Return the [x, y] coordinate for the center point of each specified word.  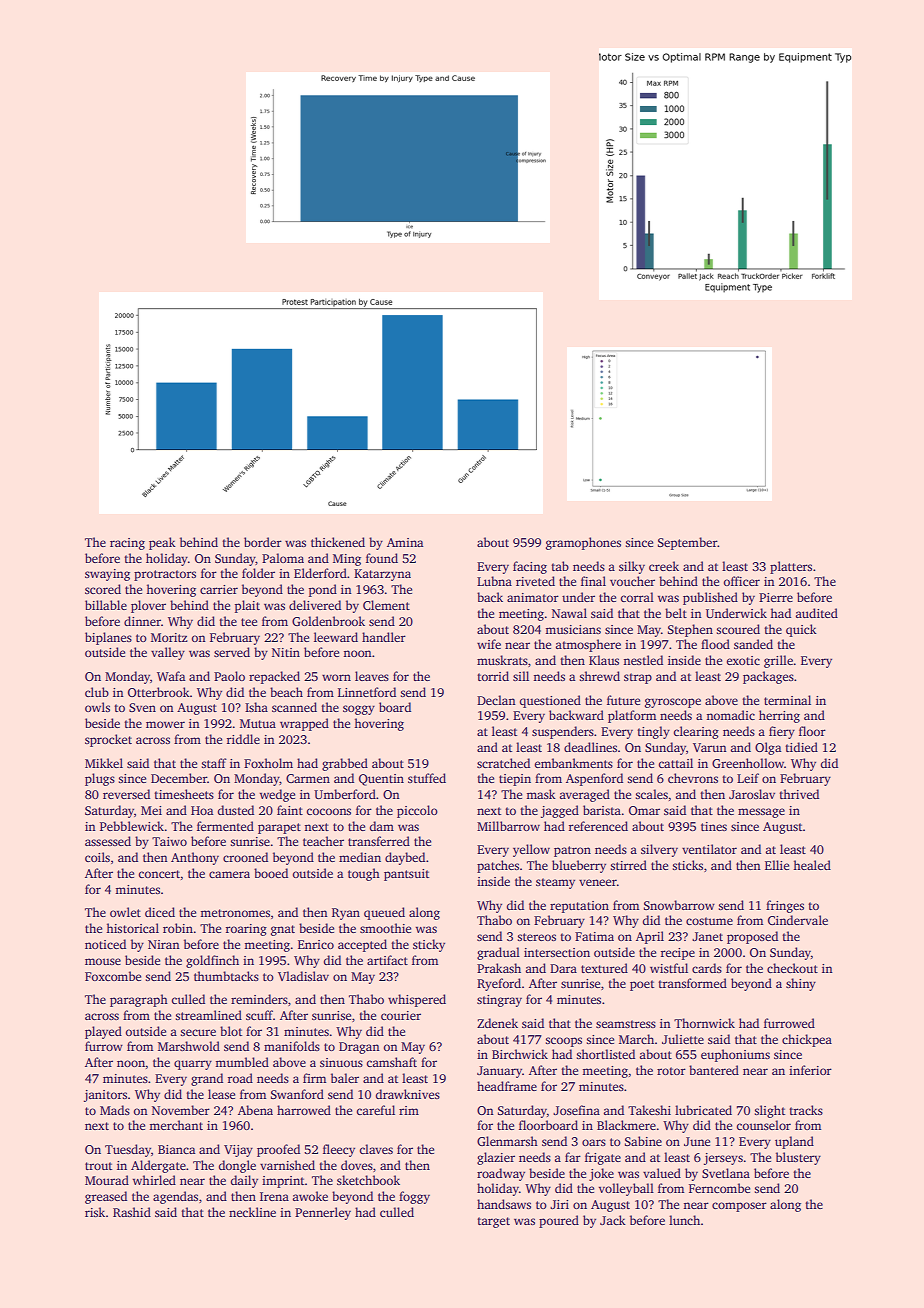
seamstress [626, 1024]
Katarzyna [382, 575]
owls [97, 707]
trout [98, 1166]
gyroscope [673, 703]
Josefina [576, 1110]
